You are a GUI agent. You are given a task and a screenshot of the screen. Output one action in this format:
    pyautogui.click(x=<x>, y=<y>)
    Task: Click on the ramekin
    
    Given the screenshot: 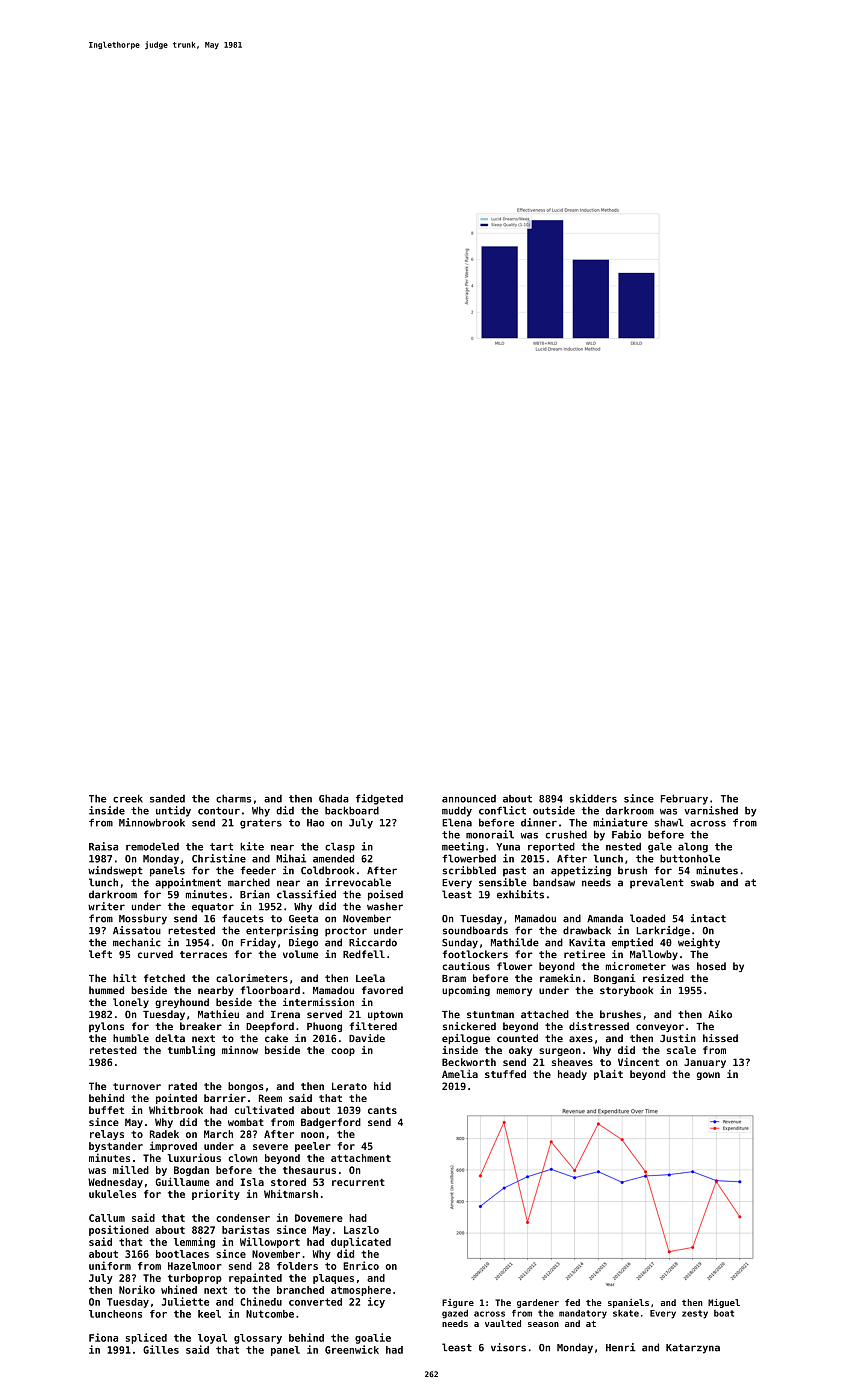 What is the action you would take?
    pyautogui.click(x=560, y=978)
